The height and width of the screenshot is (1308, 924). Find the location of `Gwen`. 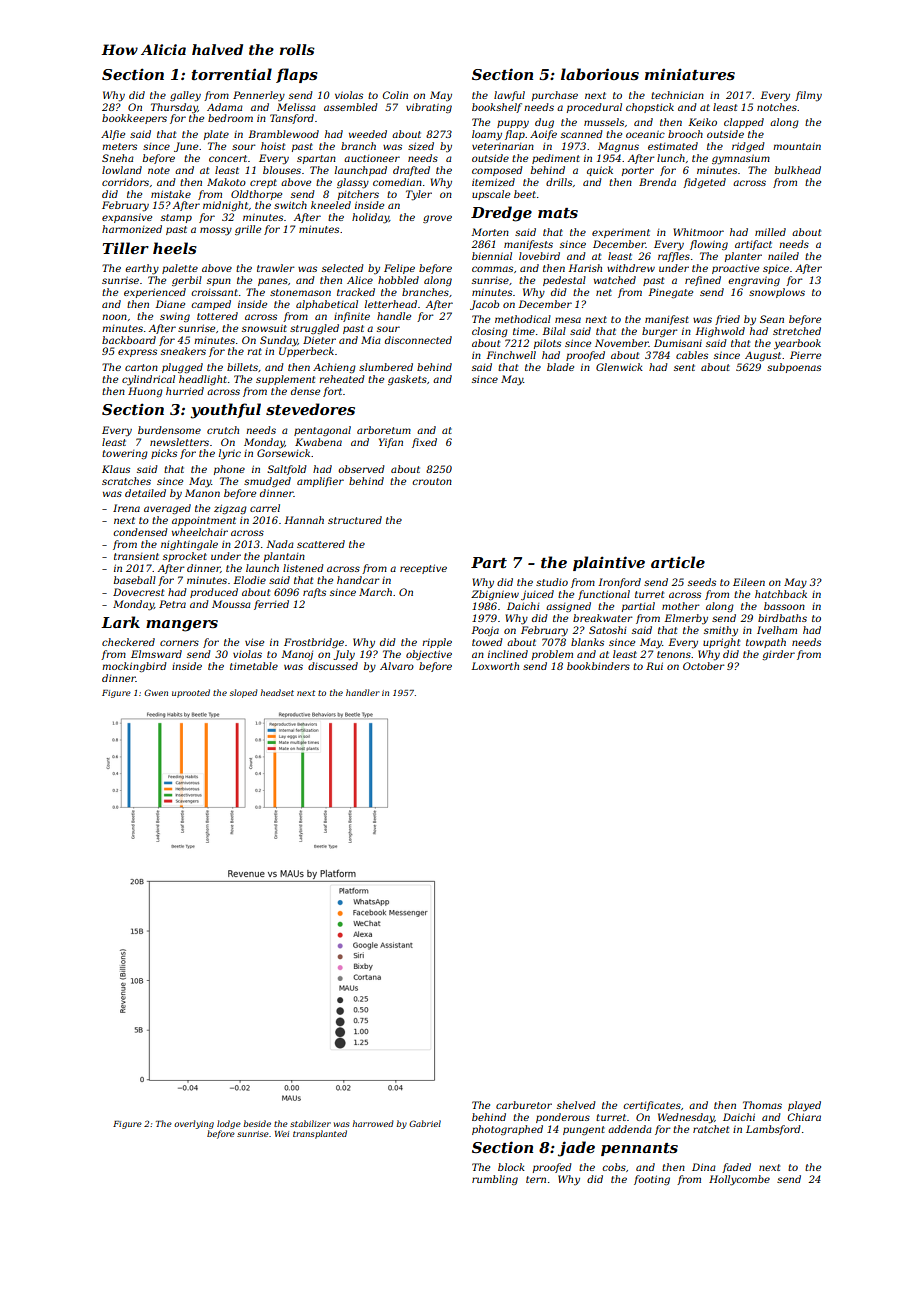

Gwen is located at coordinates (156, 692).
